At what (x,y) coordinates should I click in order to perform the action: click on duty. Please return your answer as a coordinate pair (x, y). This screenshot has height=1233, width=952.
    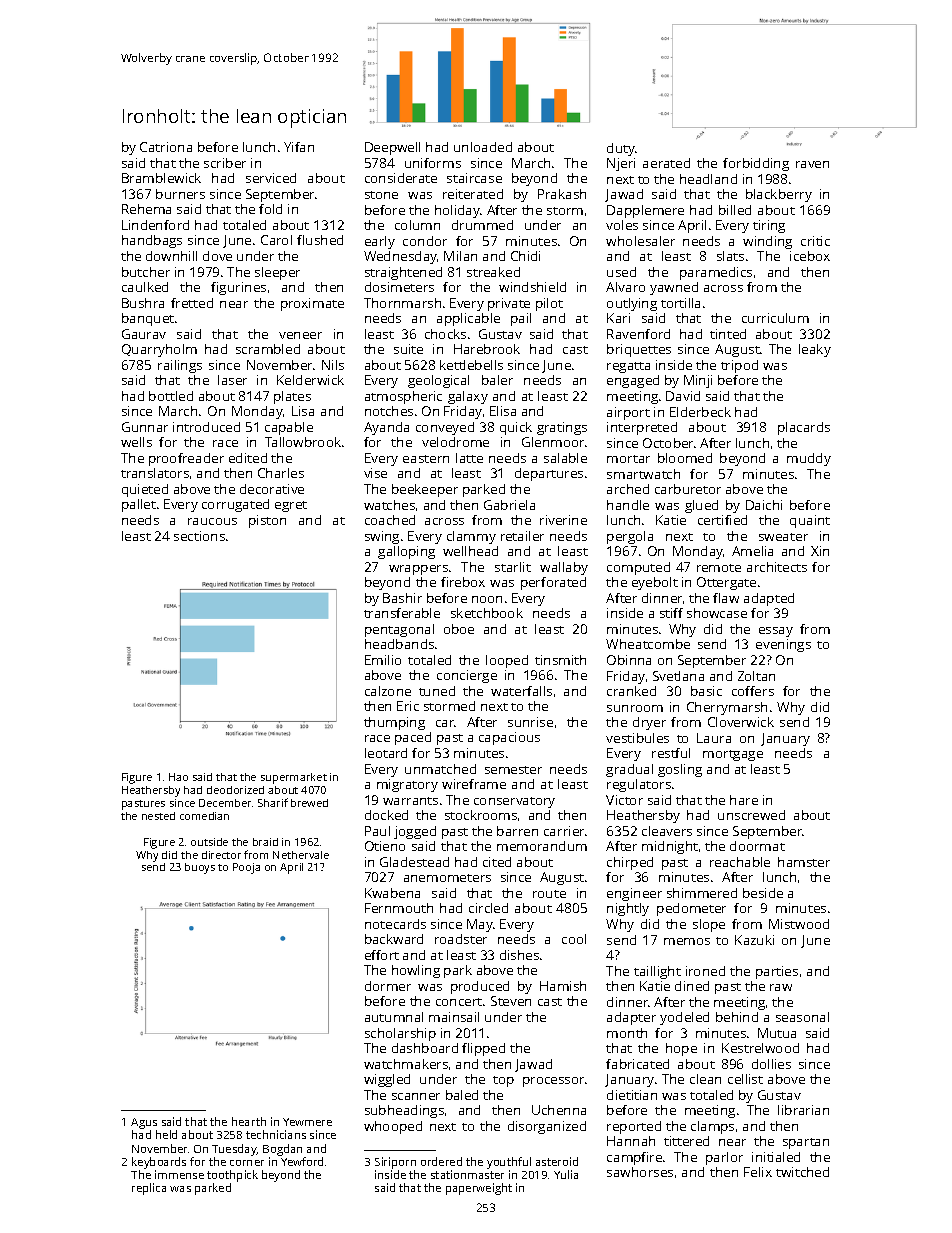
    Looking at the image, I should click on (621, 149).
